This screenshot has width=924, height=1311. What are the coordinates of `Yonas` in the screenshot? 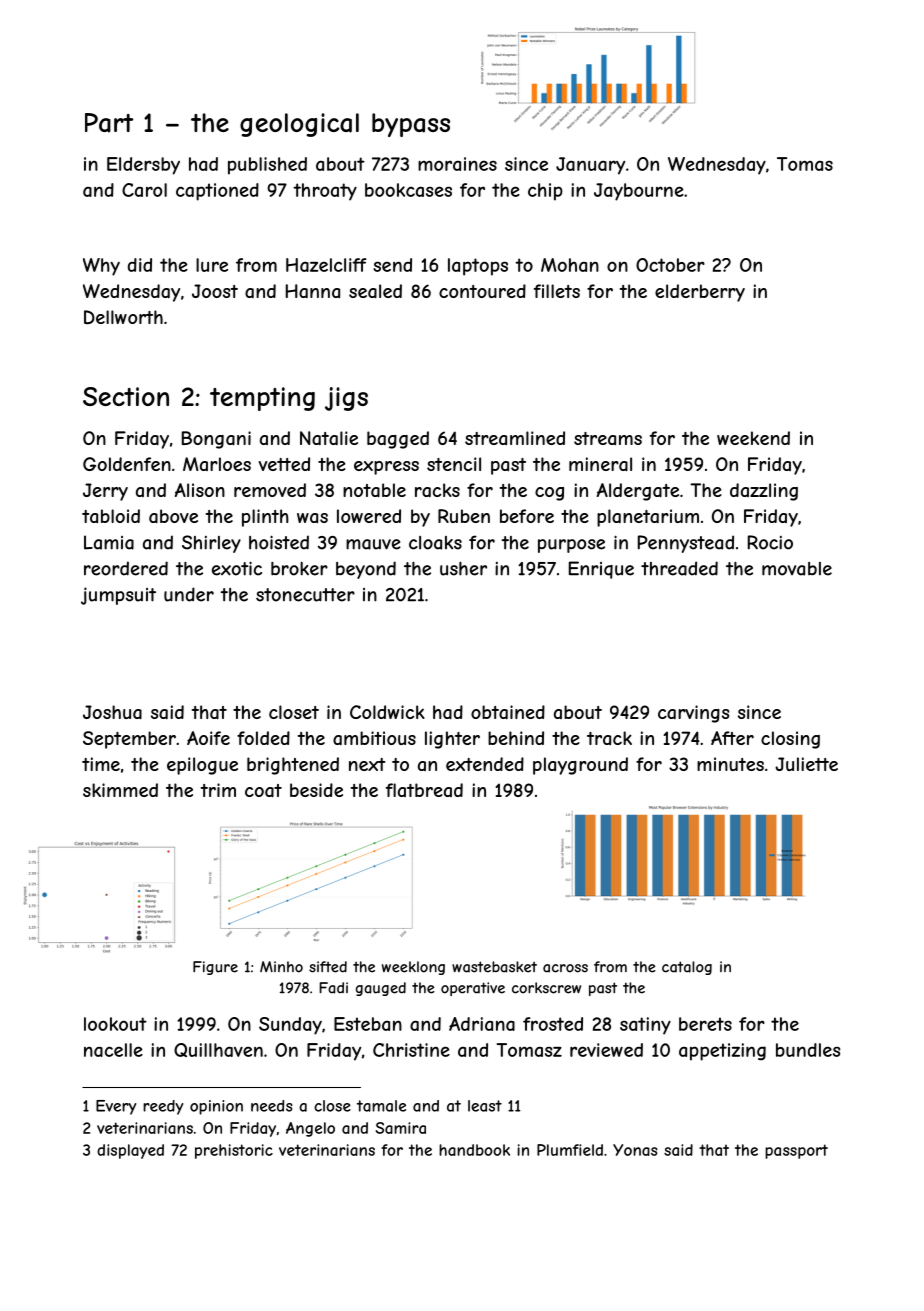 It's located at (635, 1150).
